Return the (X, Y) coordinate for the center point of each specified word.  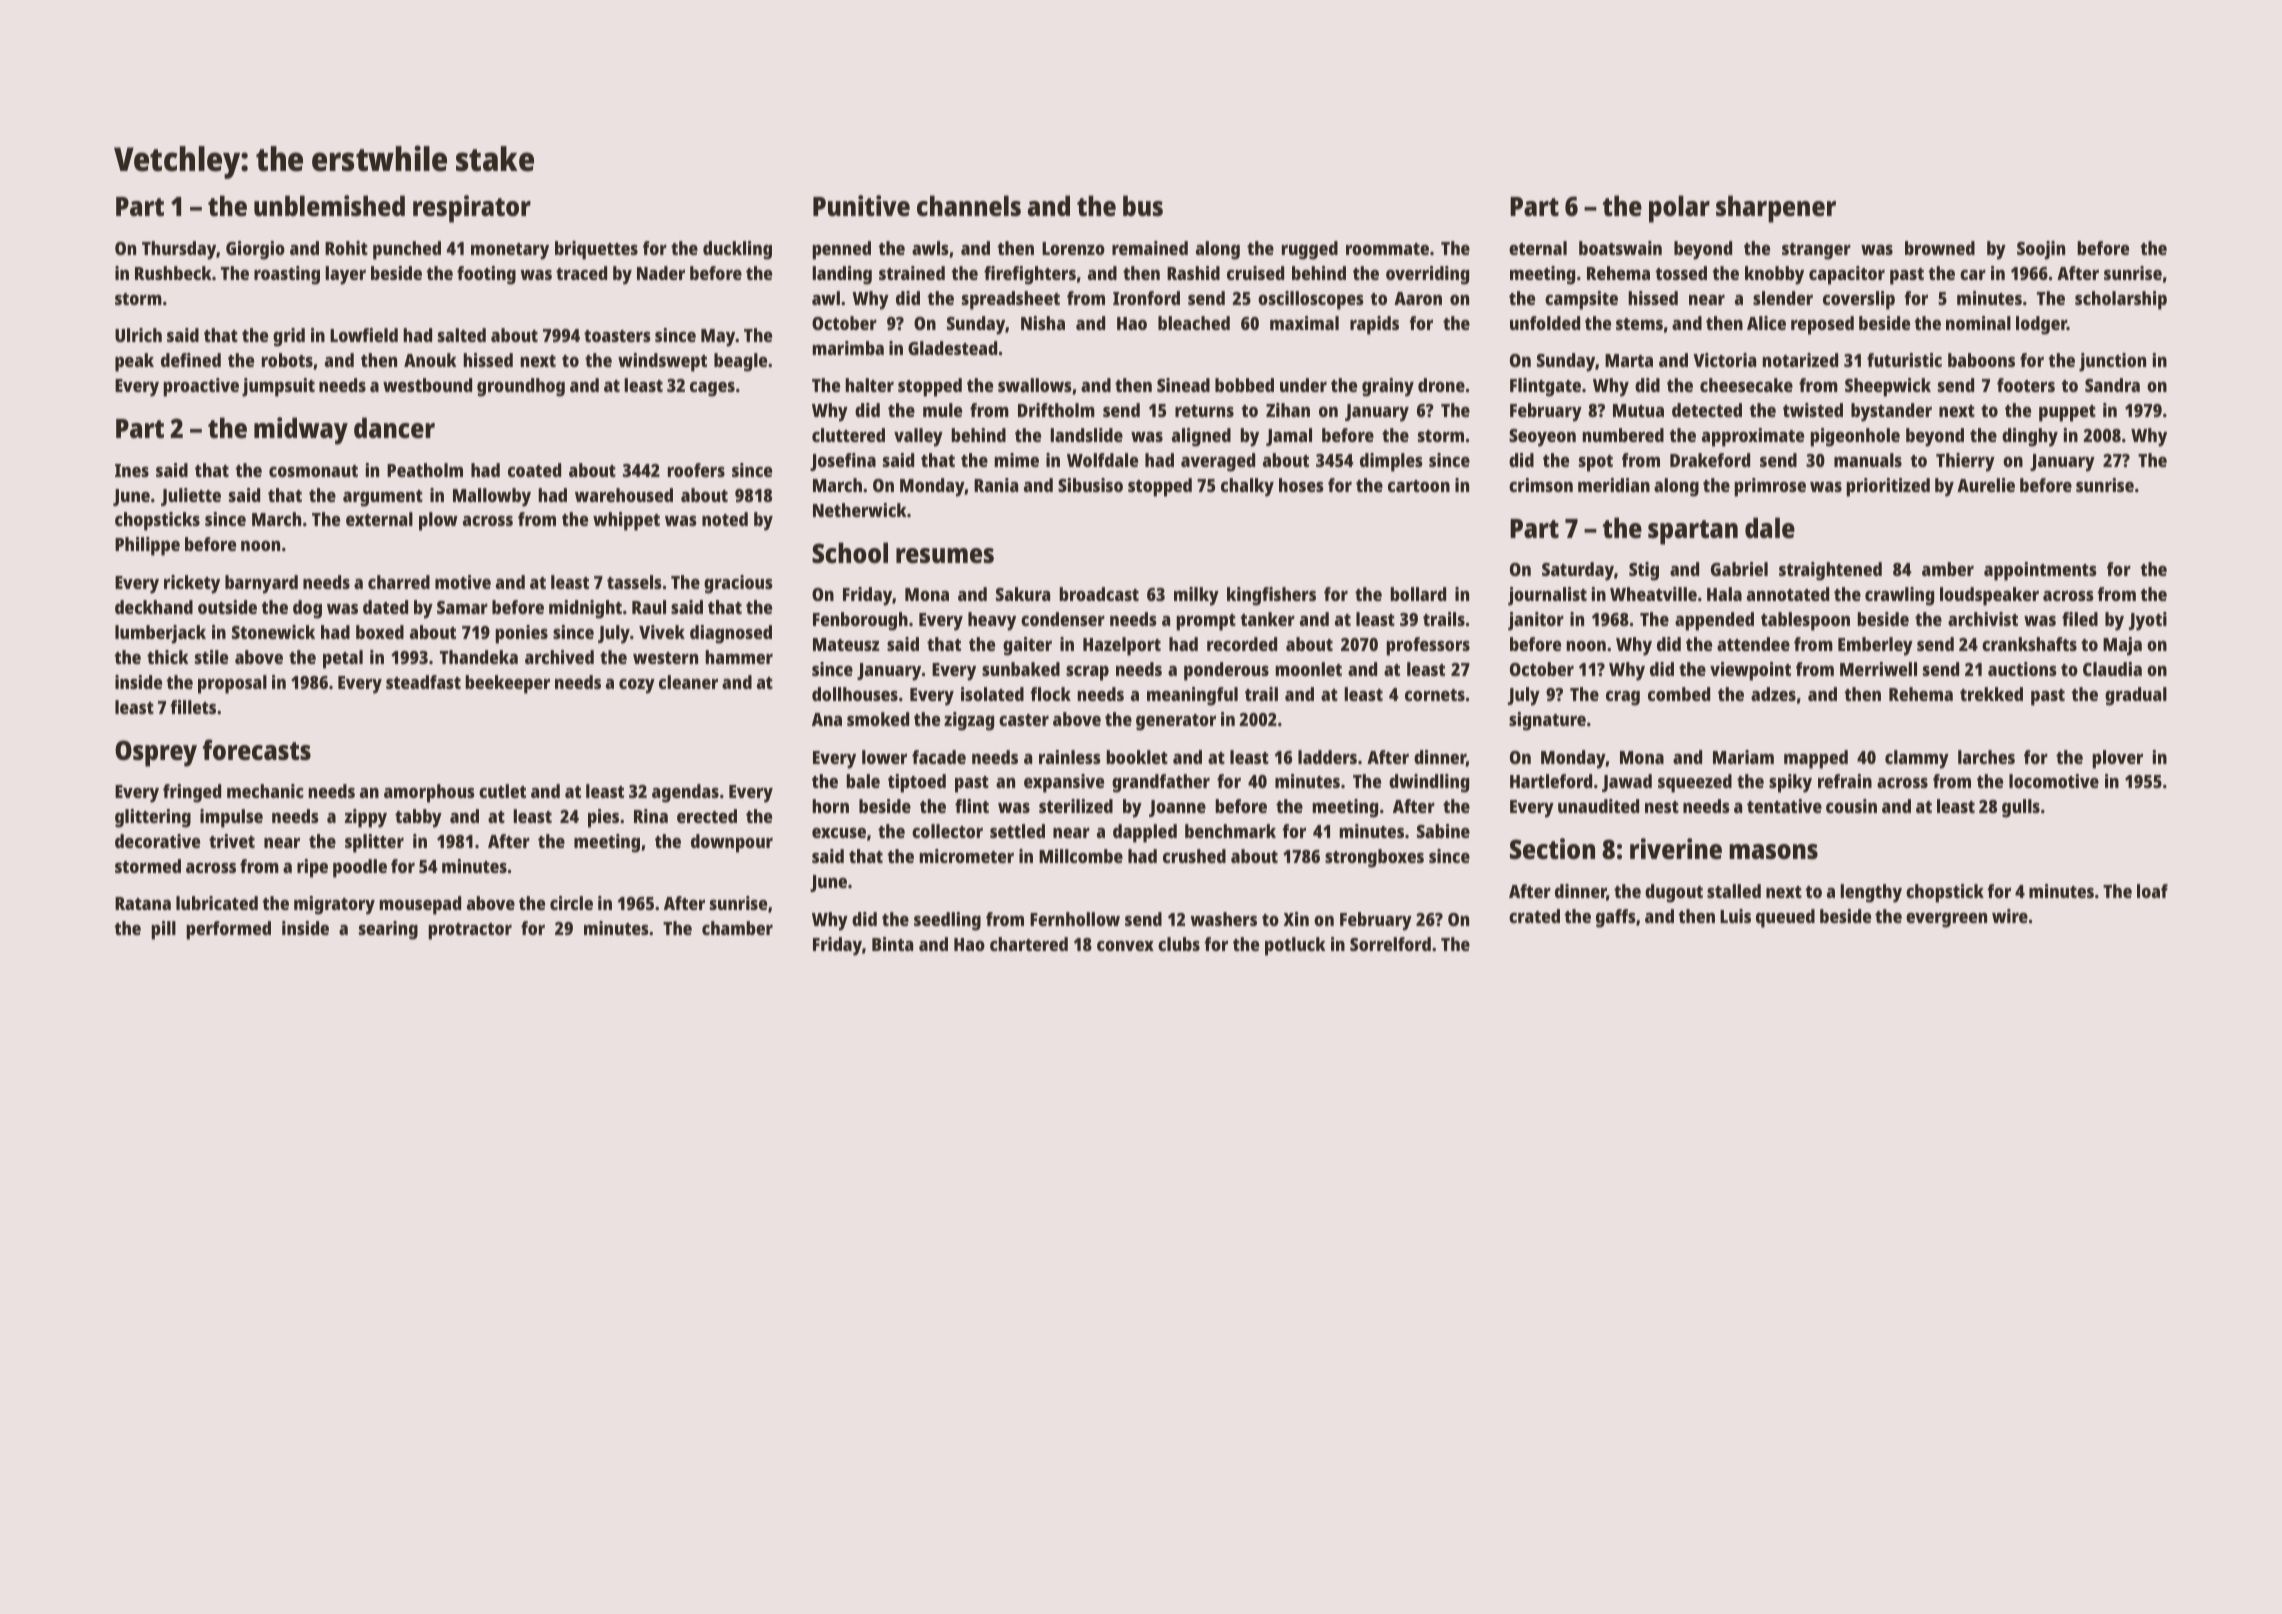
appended (1714, 621)
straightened (1830, 571)
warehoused (624, 495)
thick (168, 657)
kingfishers (1271, 596)
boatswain (1620, 248)
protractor (470, 931)
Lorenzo (1073, 248)
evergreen (1946, 920)
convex (1125, 946)
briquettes (596, 250)
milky (1196, 596)
